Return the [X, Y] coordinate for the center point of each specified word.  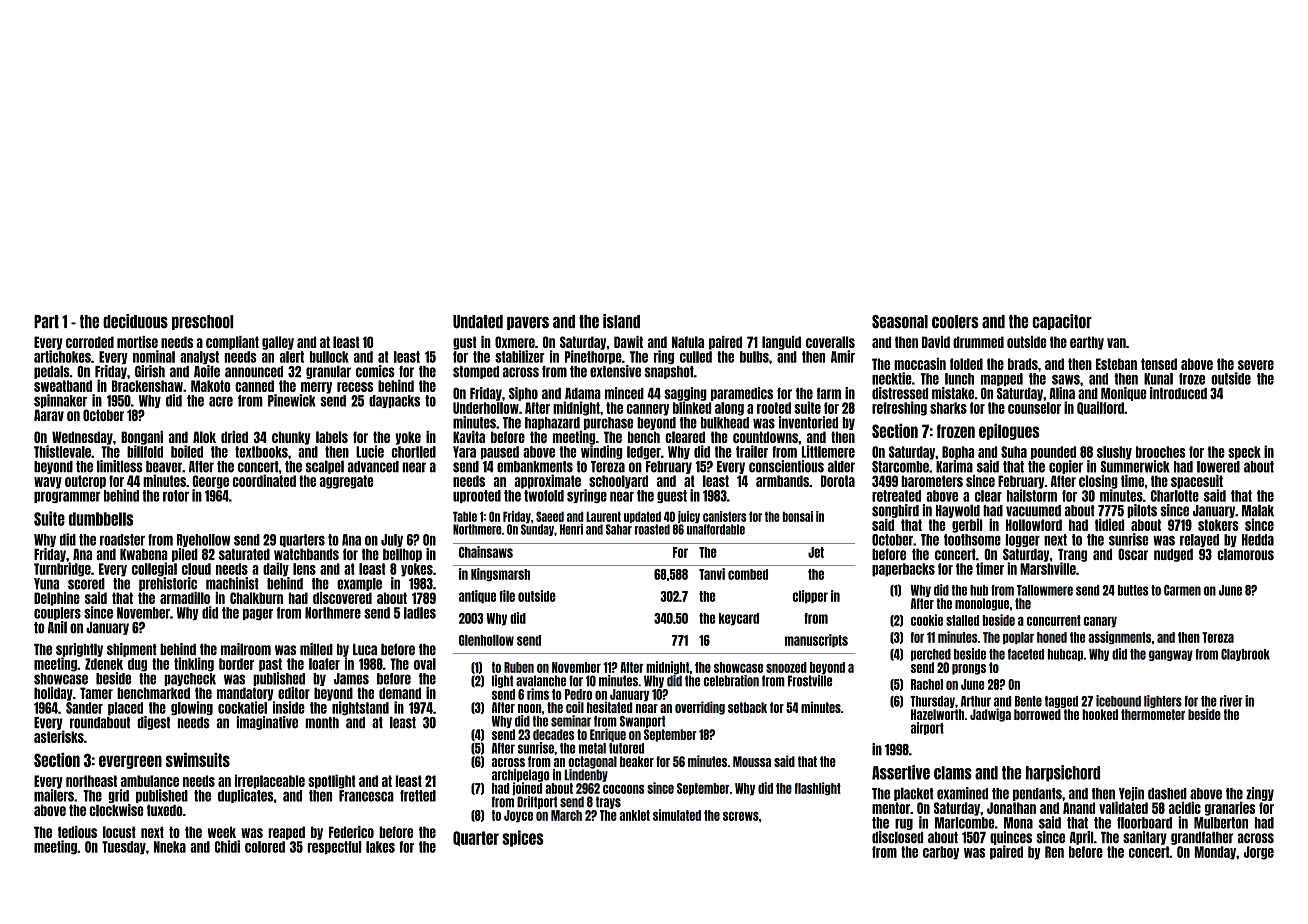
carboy [941, 853]
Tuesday [124, 847]
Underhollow [486, 408]
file [507, 596]
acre [221, 401]
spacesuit [1197, 482]
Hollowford [1034, 525]
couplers [57, 613]
